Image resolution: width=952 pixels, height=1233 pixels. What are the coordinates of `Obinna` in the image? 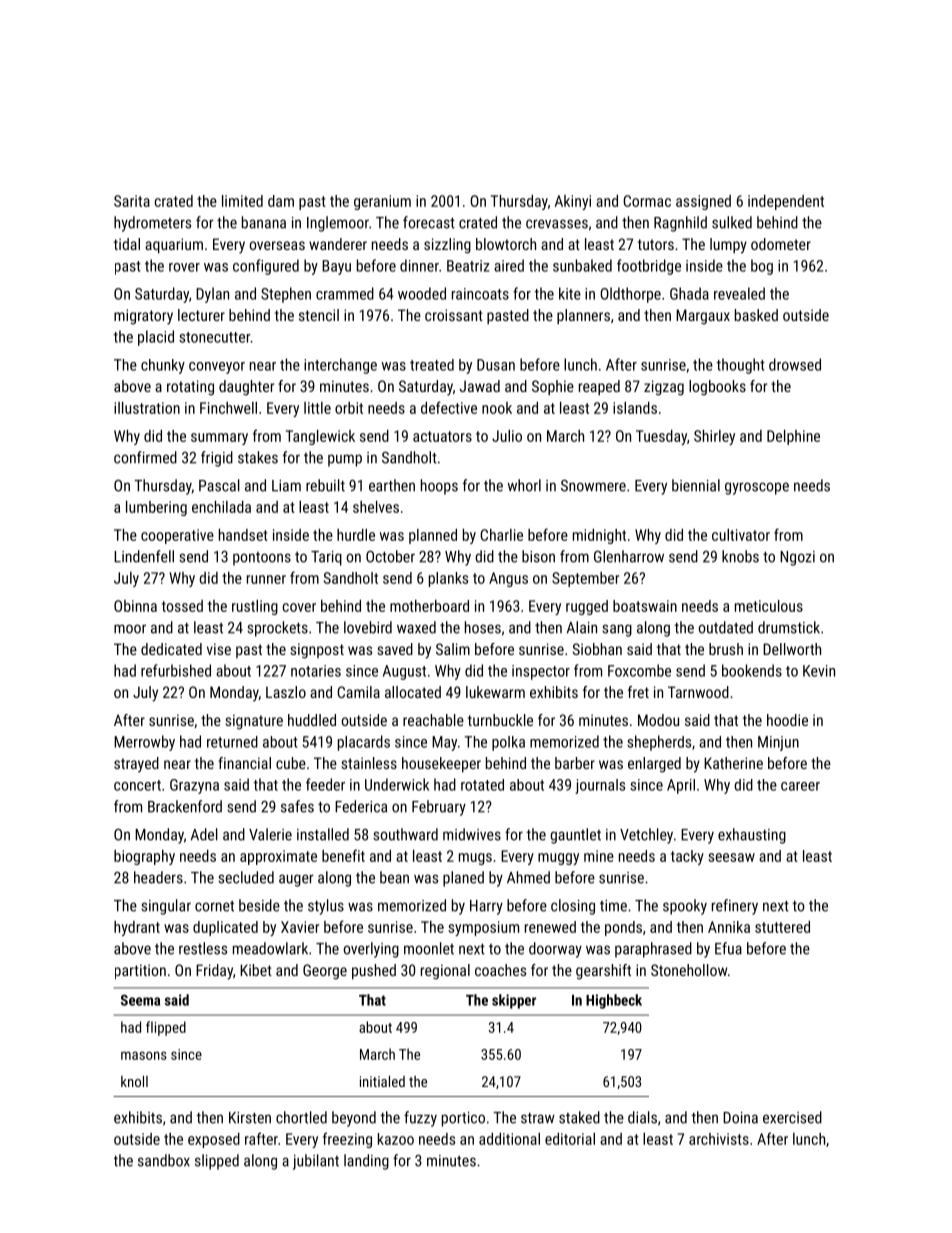 It's located at (135, 606).
